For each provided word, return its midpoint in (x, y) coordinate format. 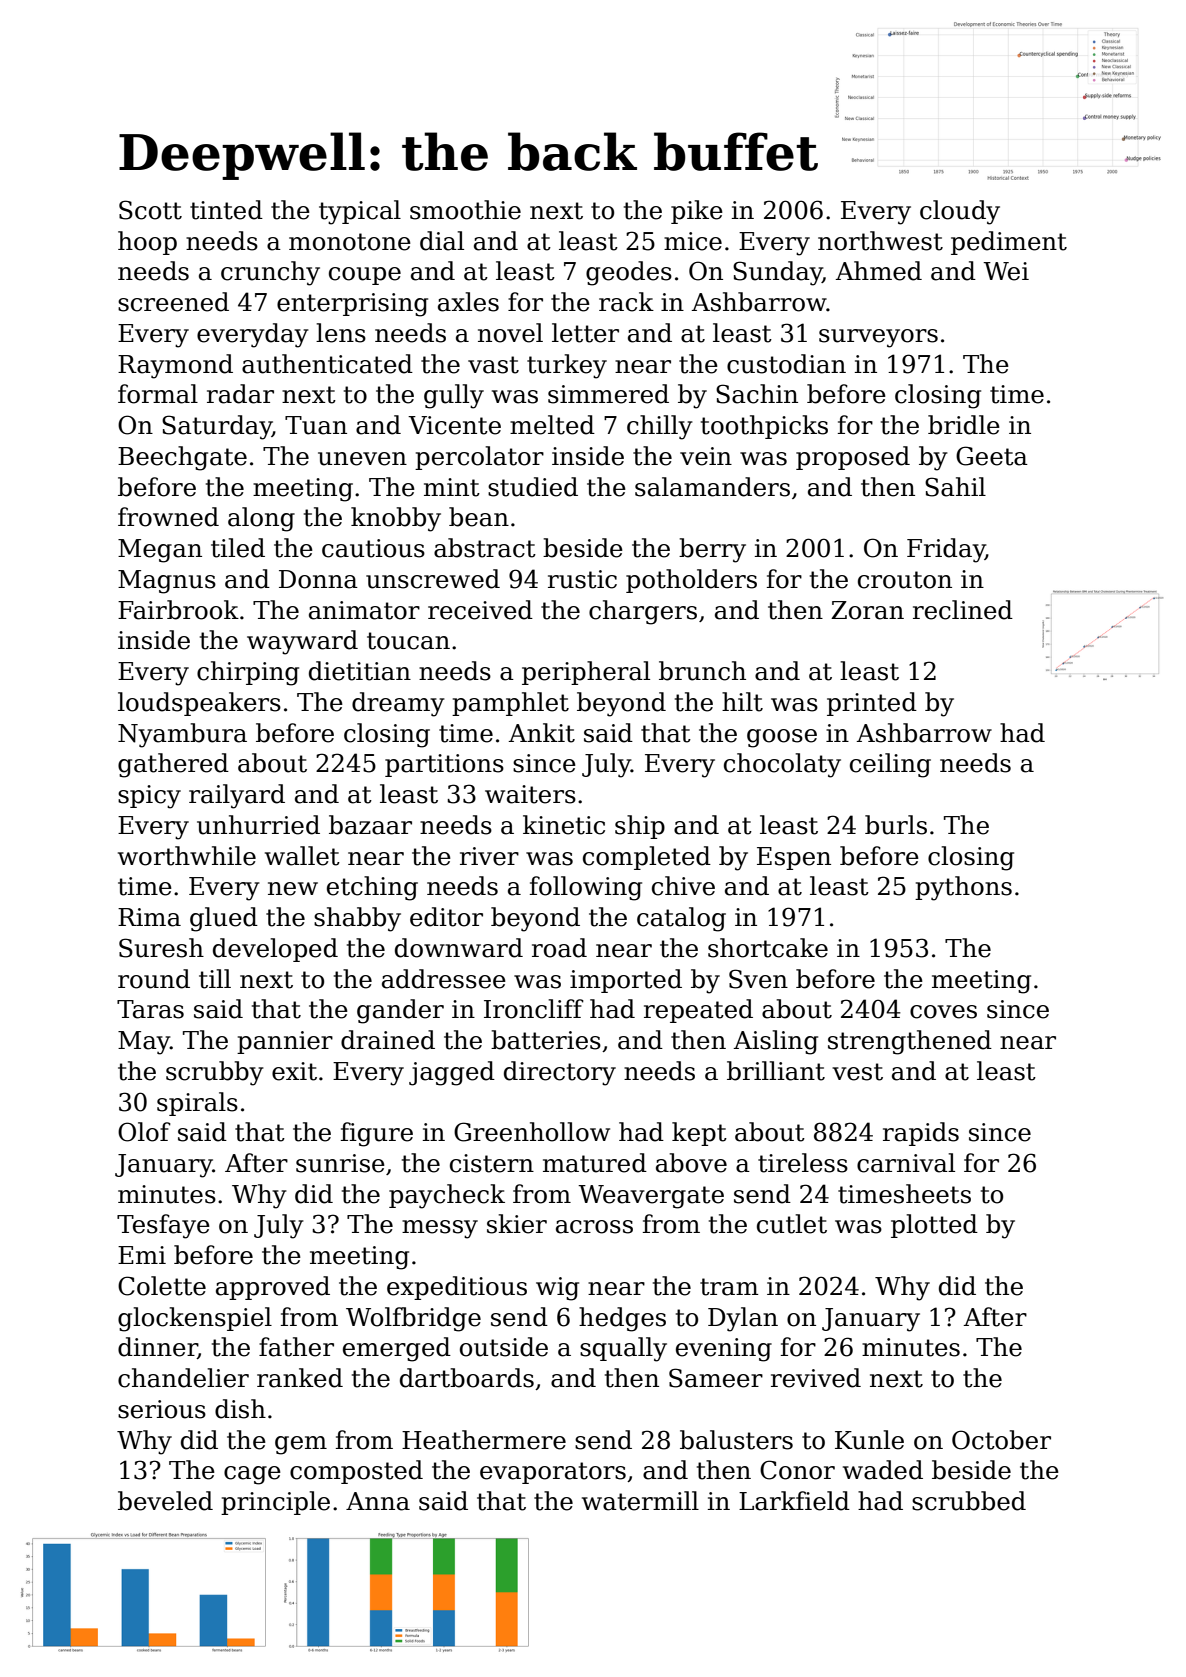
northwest (880, 241)
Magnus (167, 582)
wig (557, 1289)
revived (816, 1378)
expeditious (457, 1288)
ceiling (890, 765)
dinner (158, 1348)
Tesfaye (163, 1226)
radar (240, 394)
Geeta (992, 456)
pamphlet (510, 704)
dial (442, 241)
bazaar (370, 825)
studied (533, 487)
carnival (906, 1163)
